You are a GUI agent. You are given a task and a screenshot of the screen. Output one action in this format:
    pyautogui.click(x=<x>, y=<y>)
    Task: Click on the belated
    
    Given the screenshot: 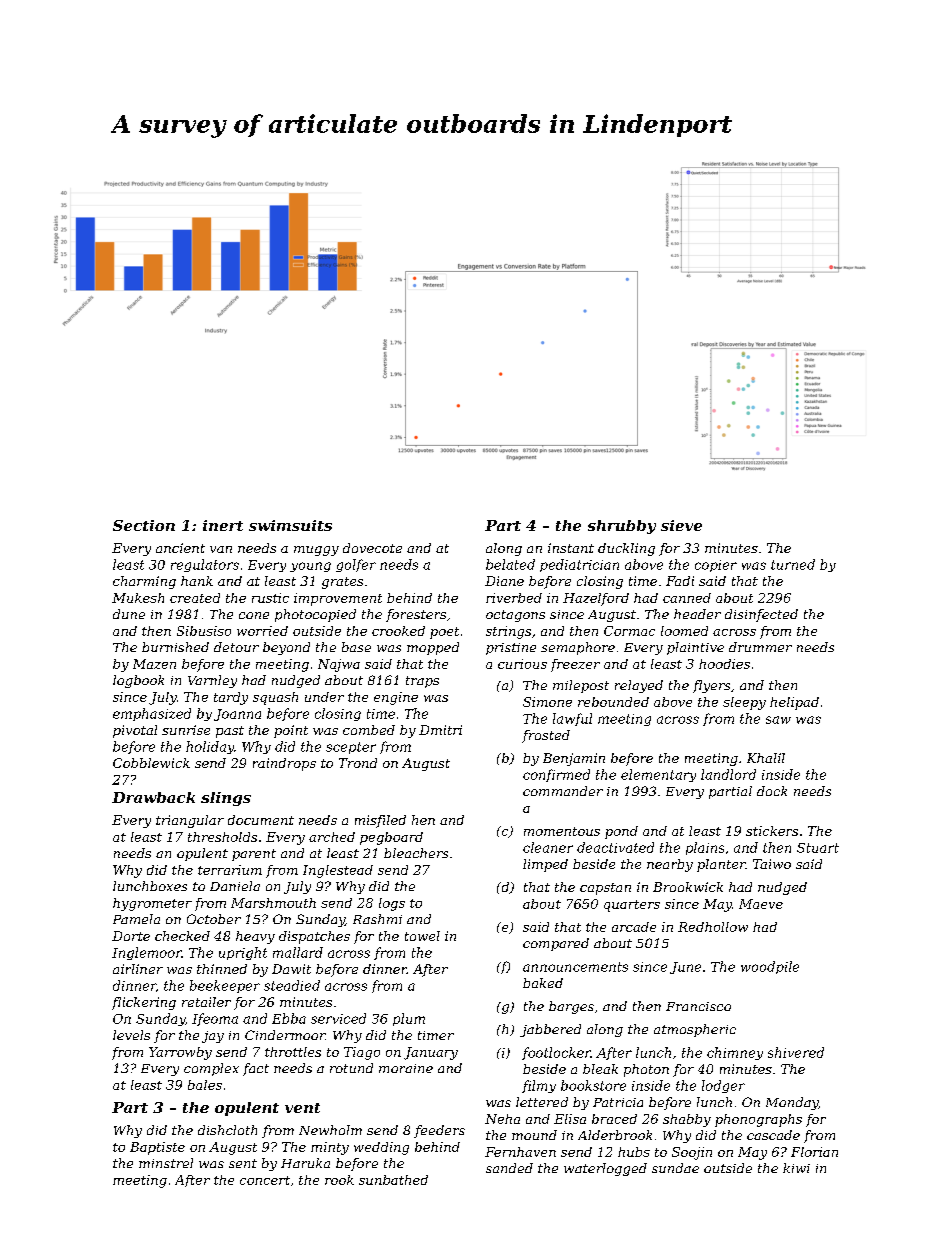 What is the action you would take?
    pyautogui.click(x=510, y=564)
